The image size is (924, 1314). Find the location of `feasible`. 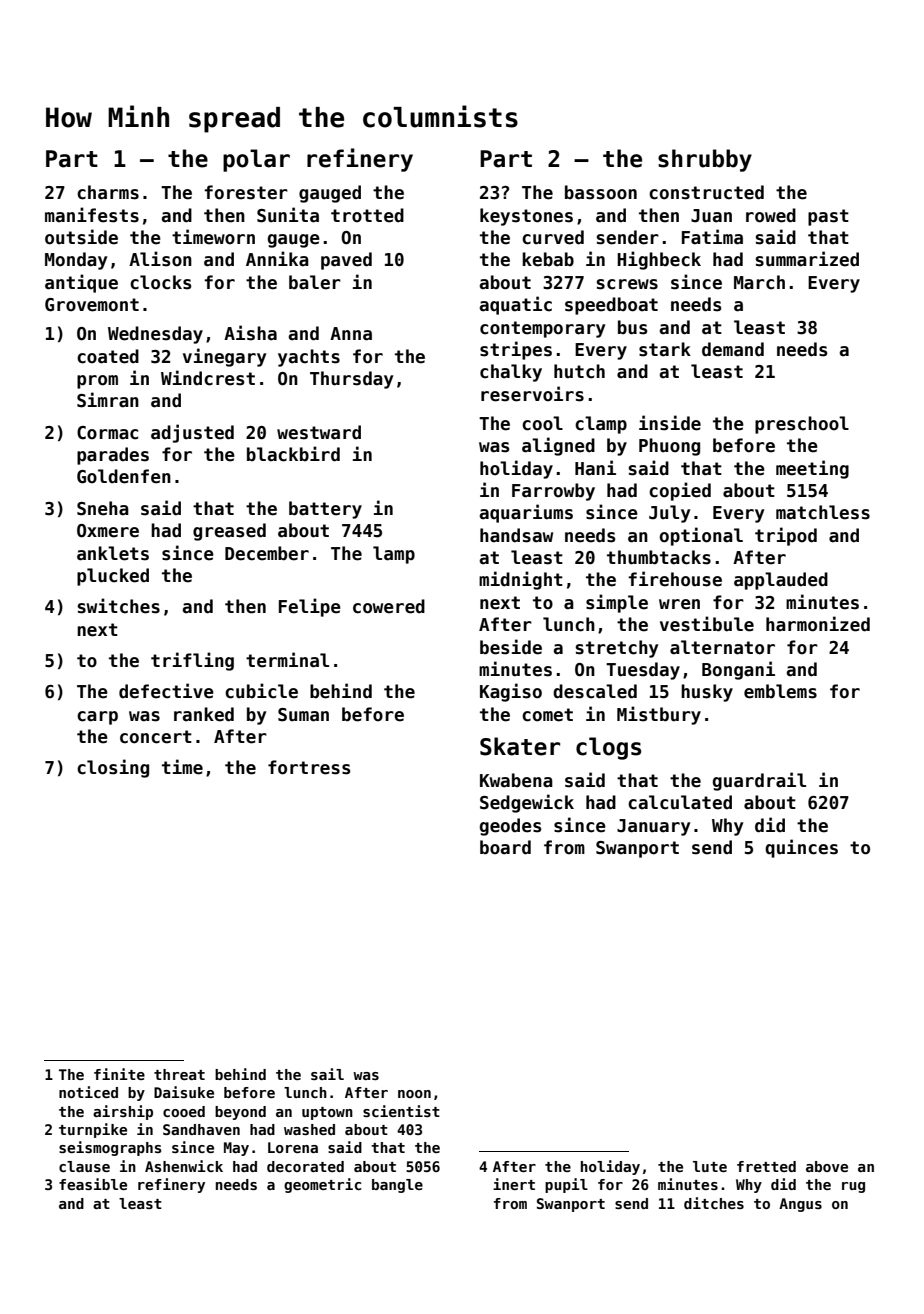

feasible is located at coordinates (93, 1184).
